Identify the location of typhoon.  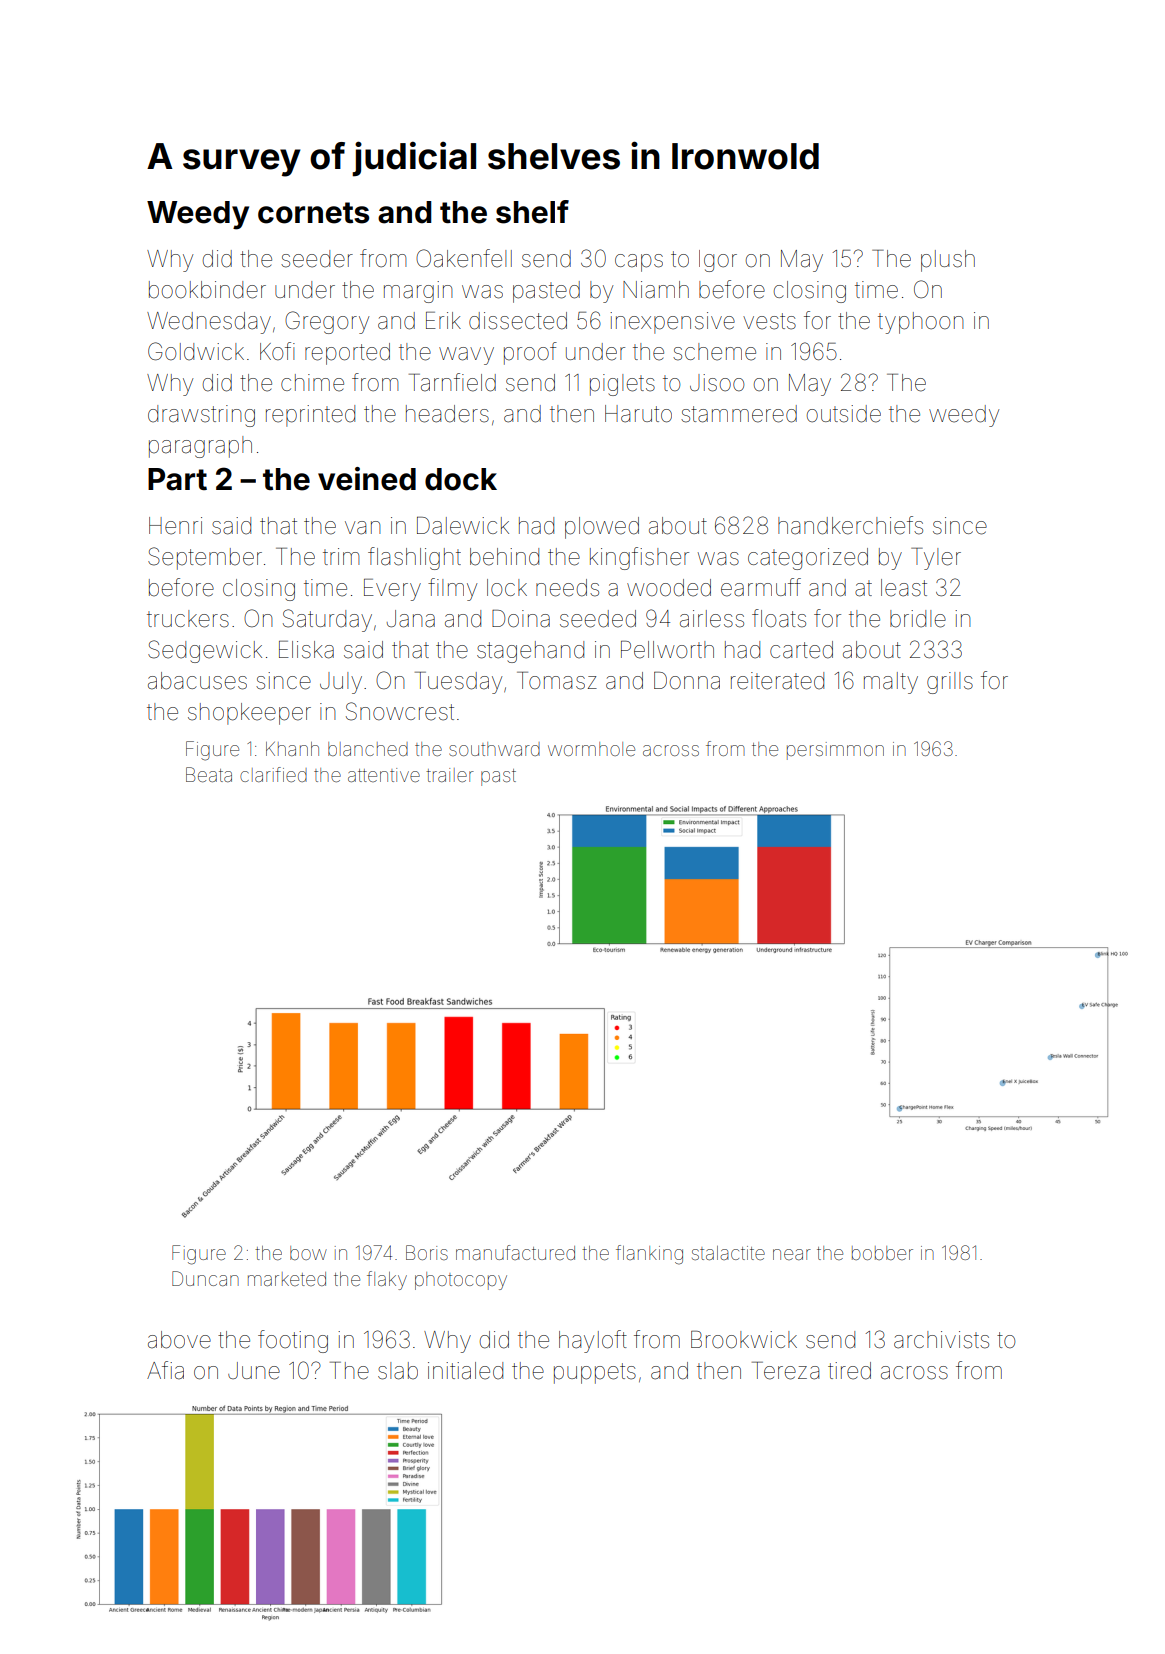
(920, 323).
